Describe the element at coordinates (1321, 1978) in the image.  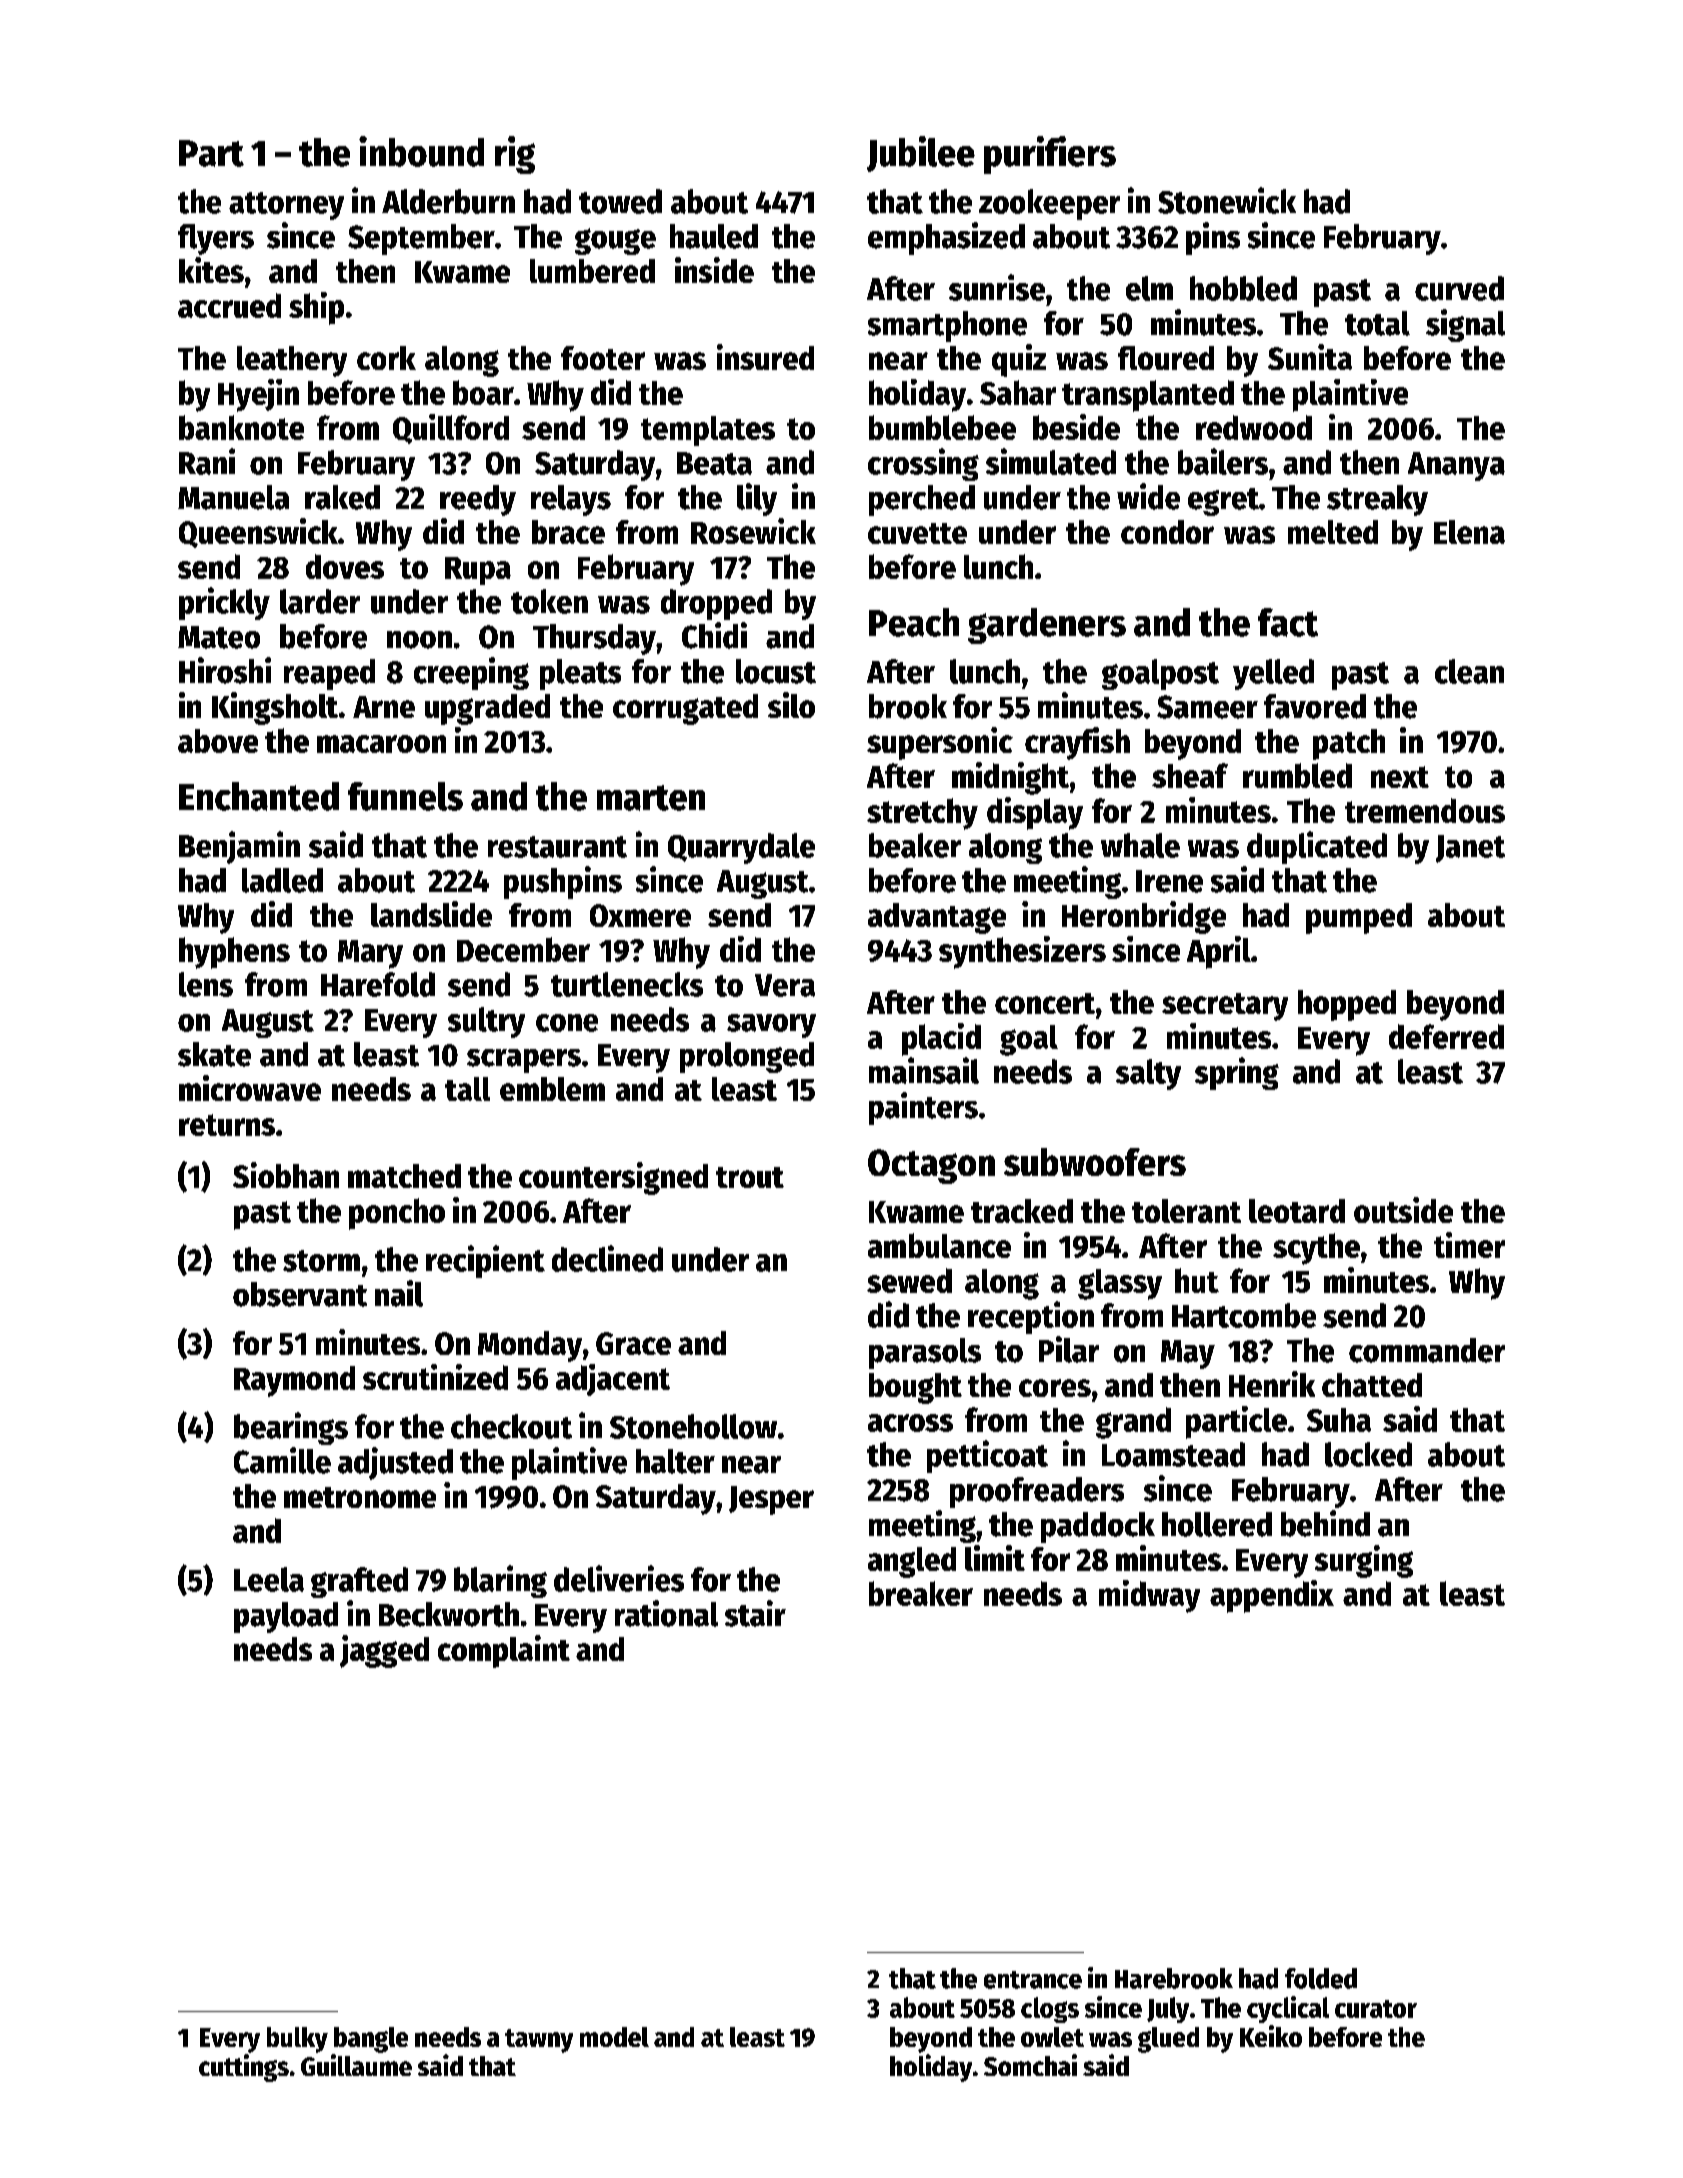
I see `folded` at that location.
